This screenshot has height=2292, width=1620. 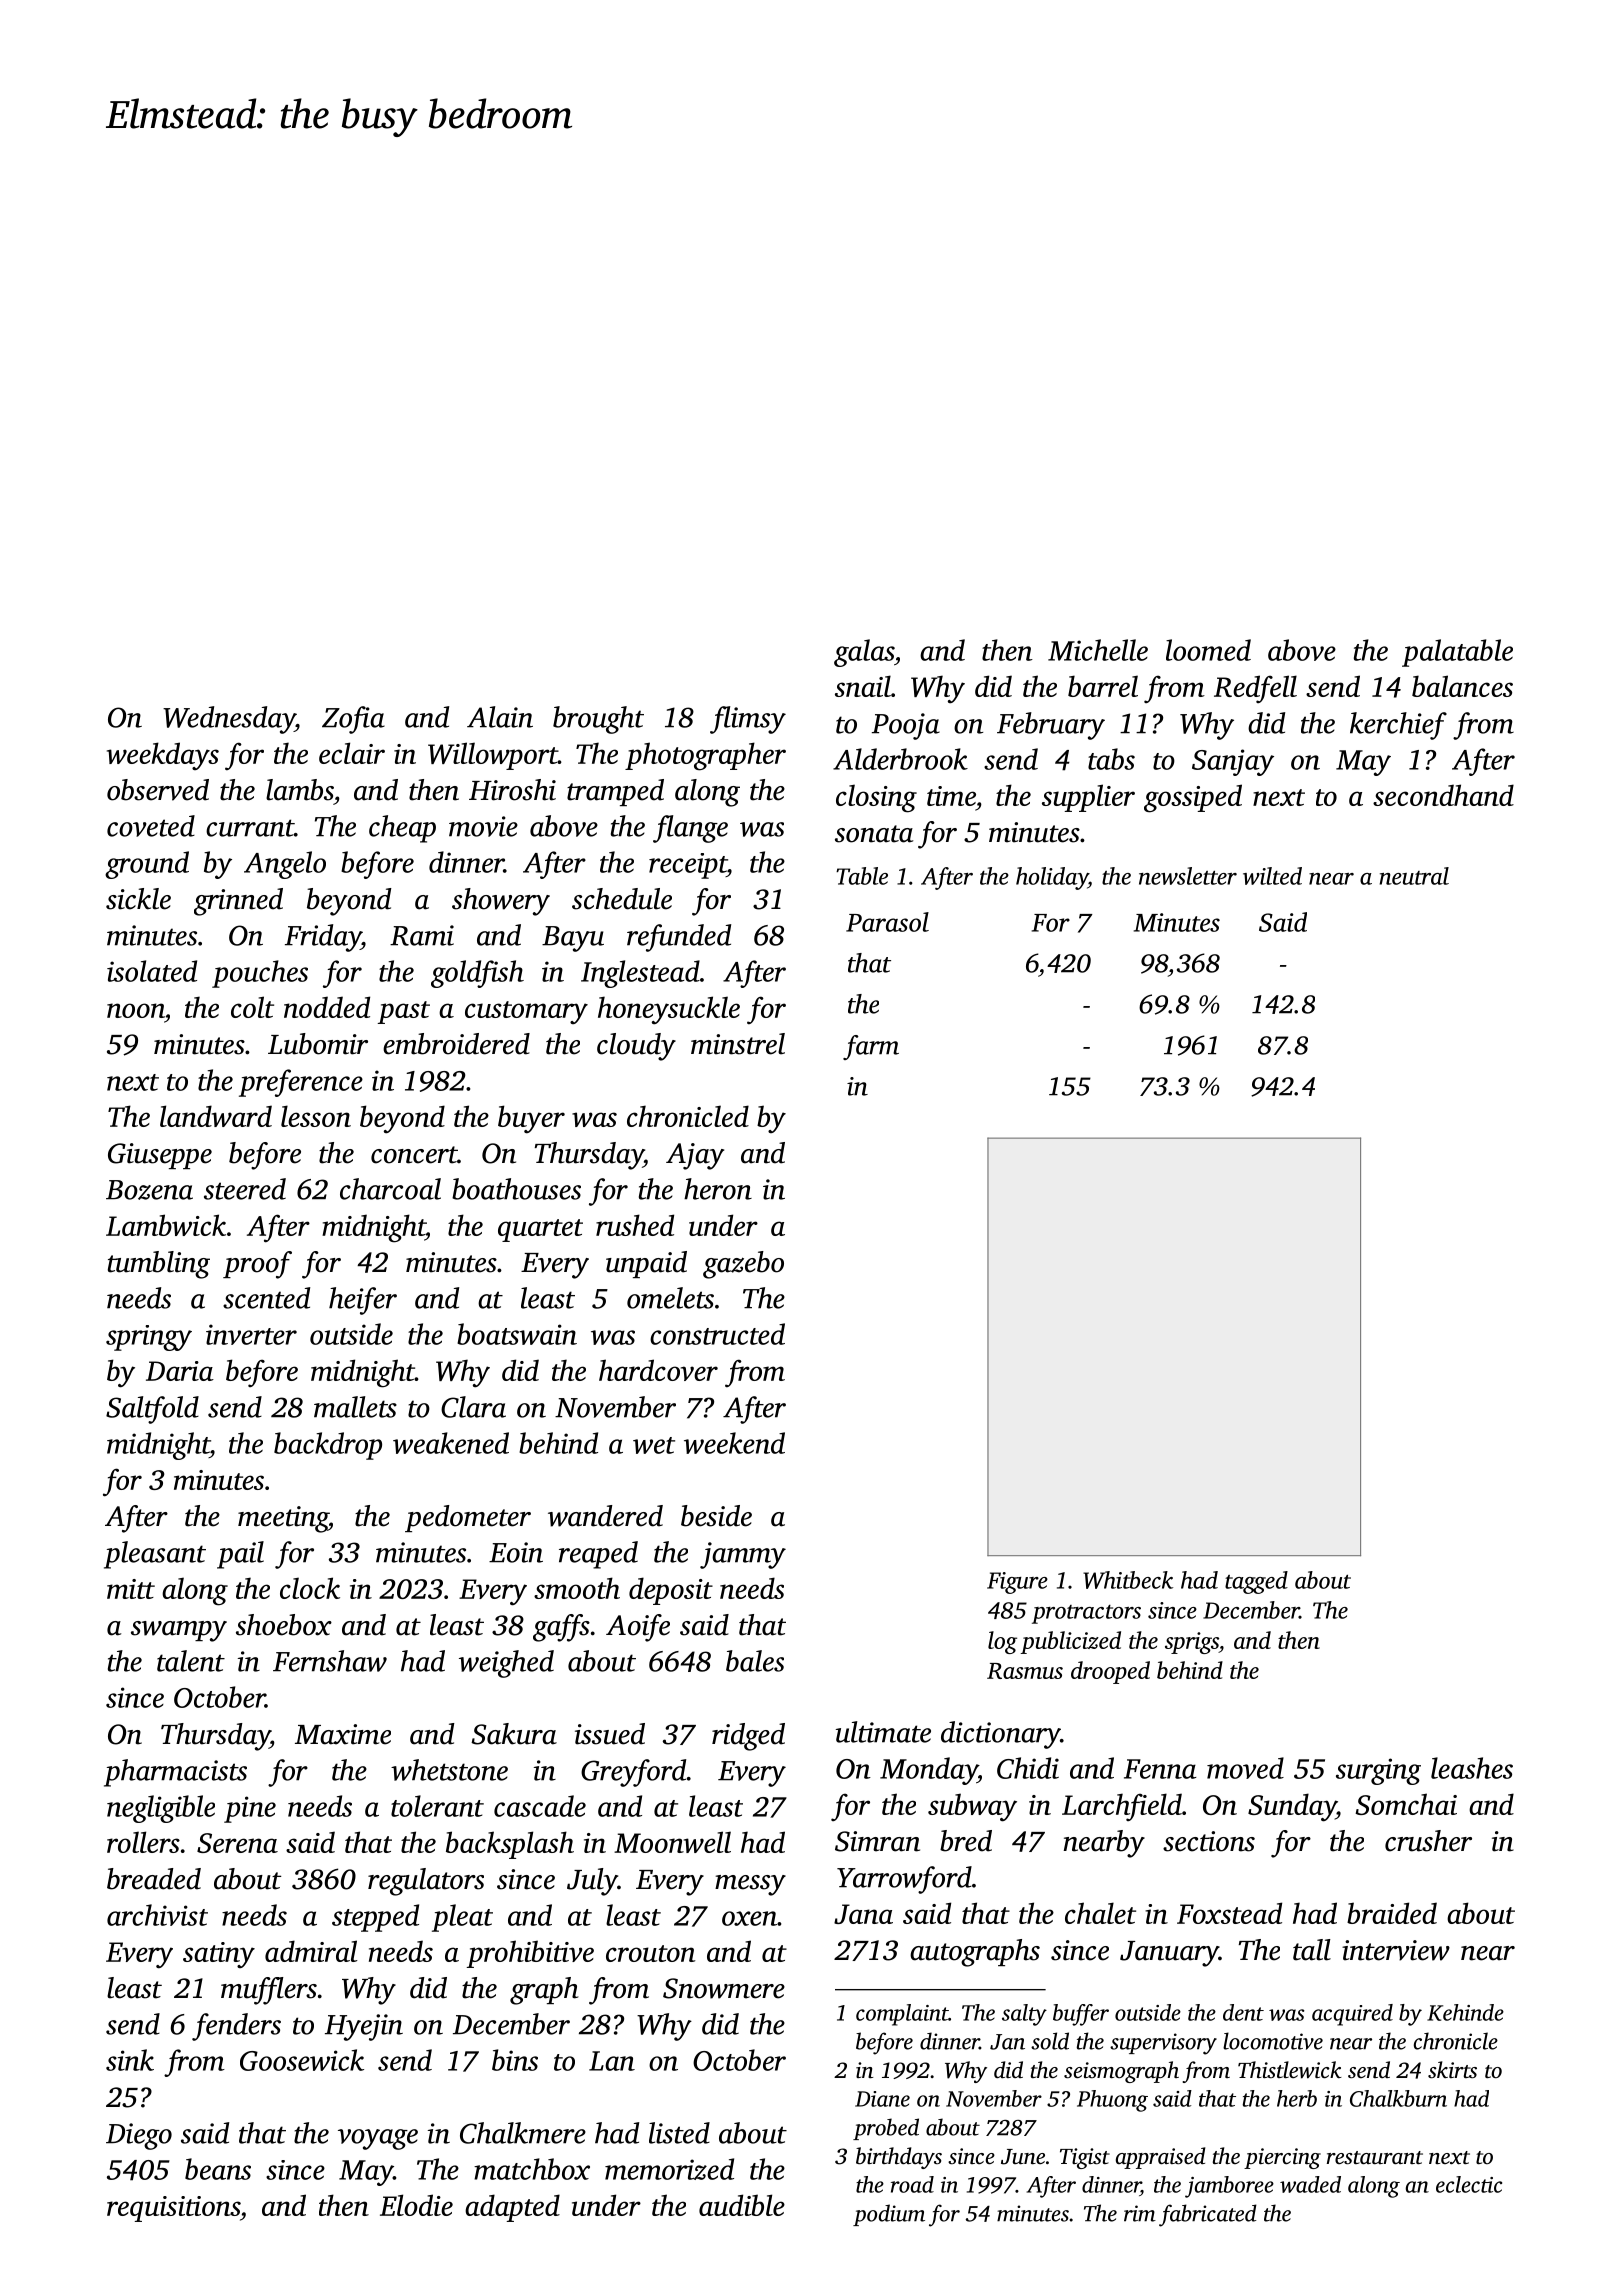 What do you see at coordinates (316, 1116) in the screenshot?
I see `lesson` at bounding box center [316, 1116].
